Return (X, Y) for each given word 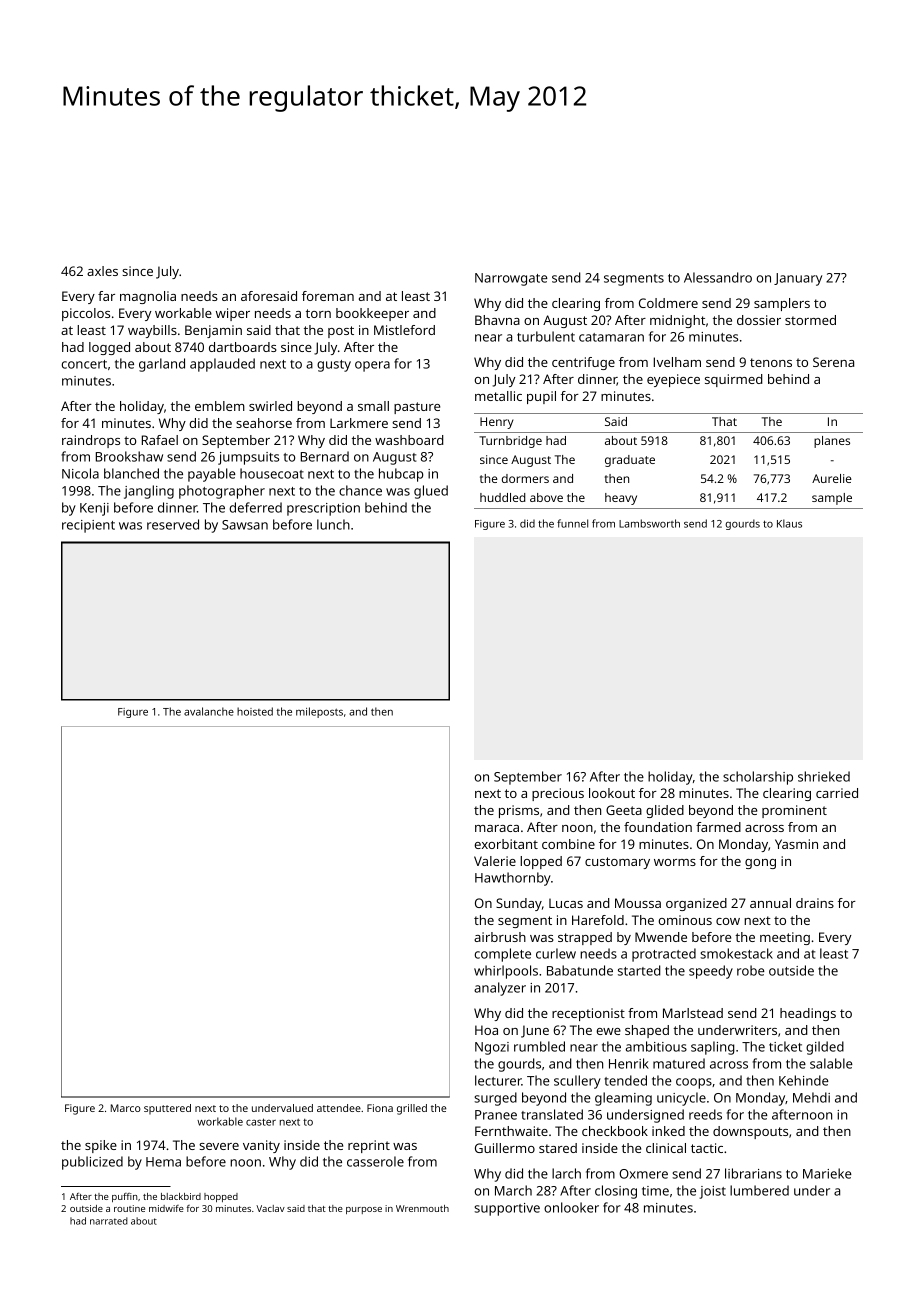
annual (770, 903)
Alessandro (718, 277)
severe (219, 1146)
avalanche (209, 711)
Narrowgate (511, 279)
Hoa (486, 1030)
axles (102, 271)
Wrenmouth (422, 1208)
